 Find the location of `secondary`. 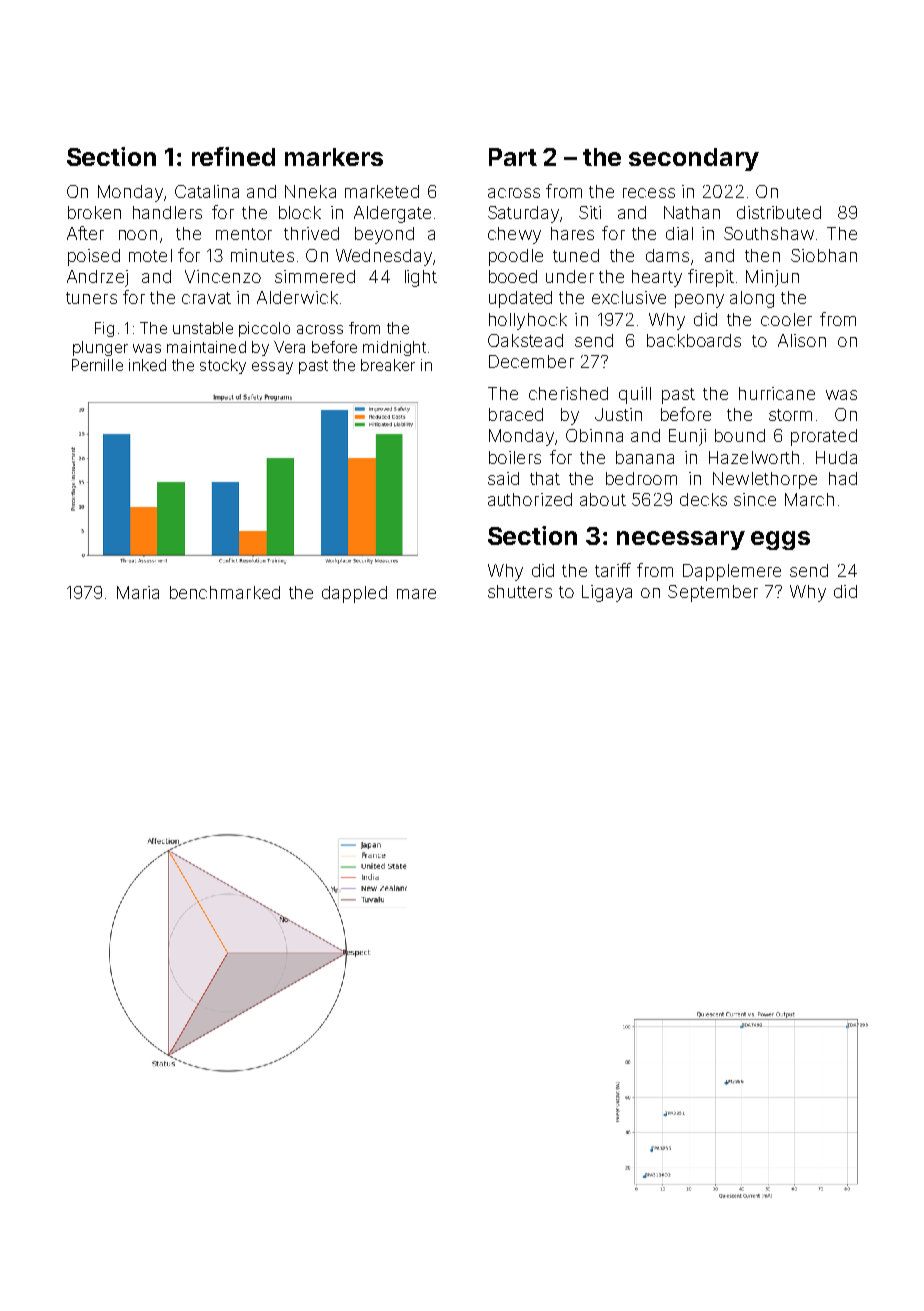

secondary is located at coordinates (694, 159).
